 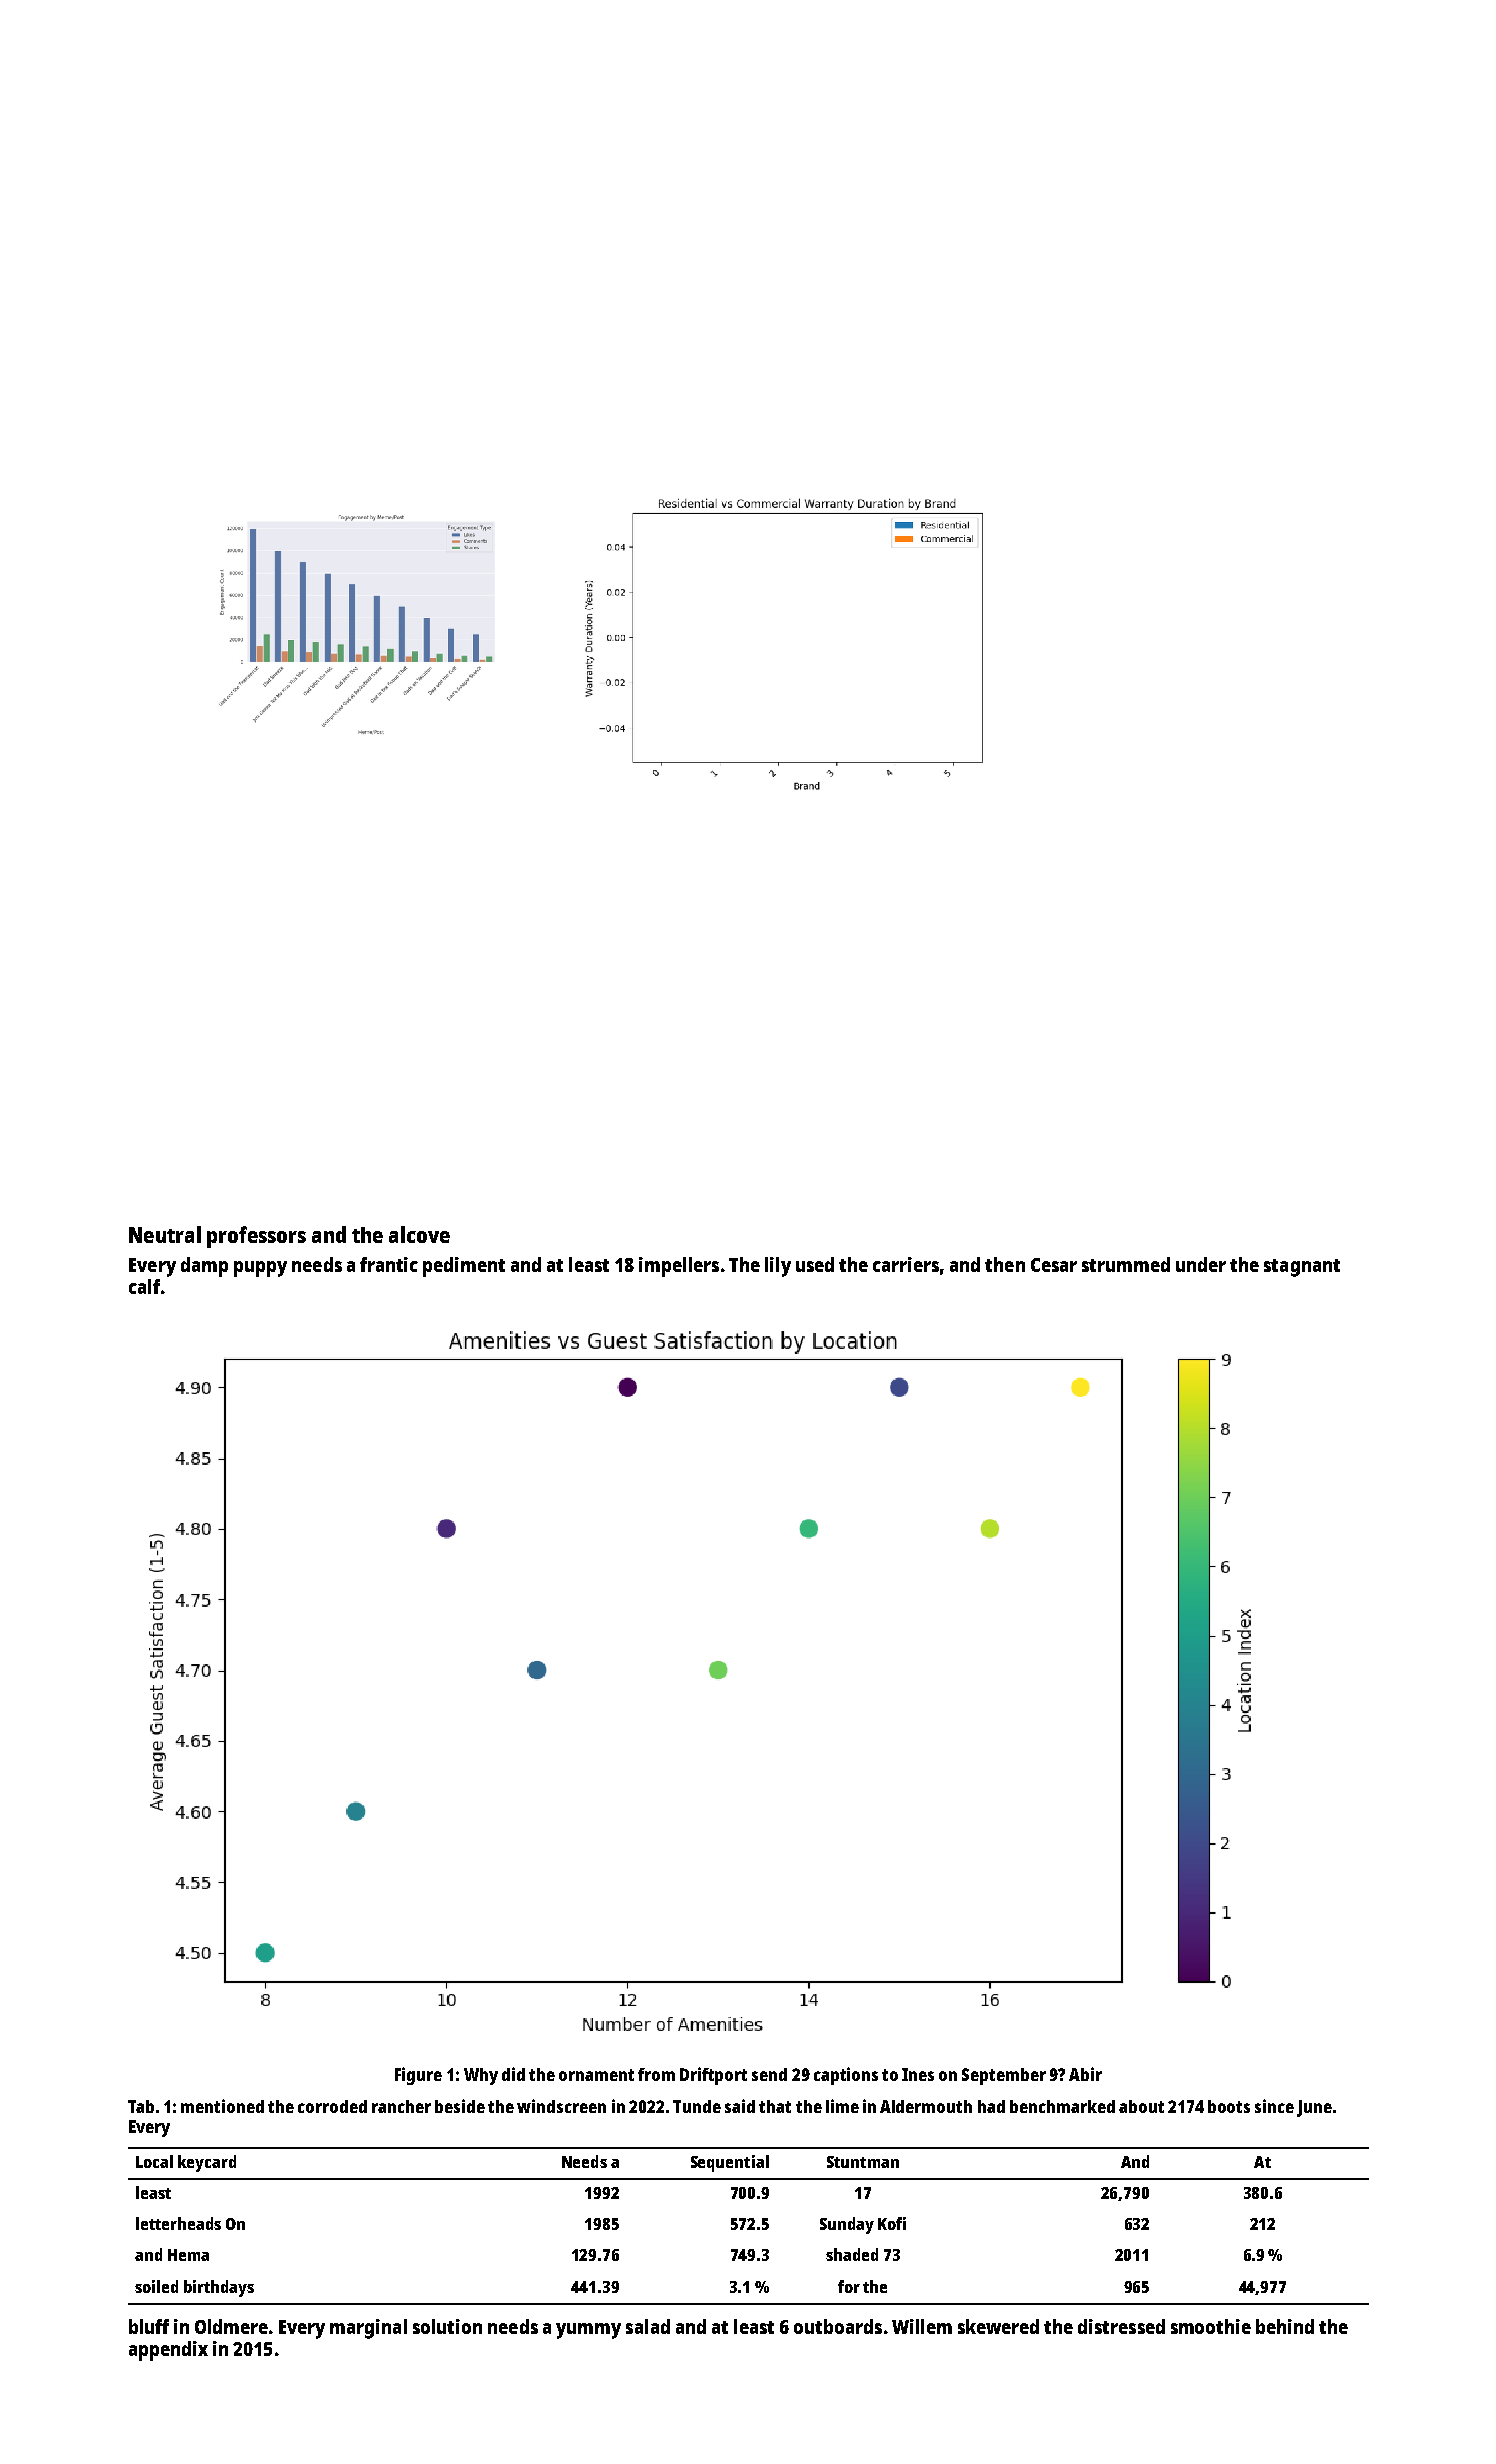 I want to click on did, so click(x=513, y=2074).
